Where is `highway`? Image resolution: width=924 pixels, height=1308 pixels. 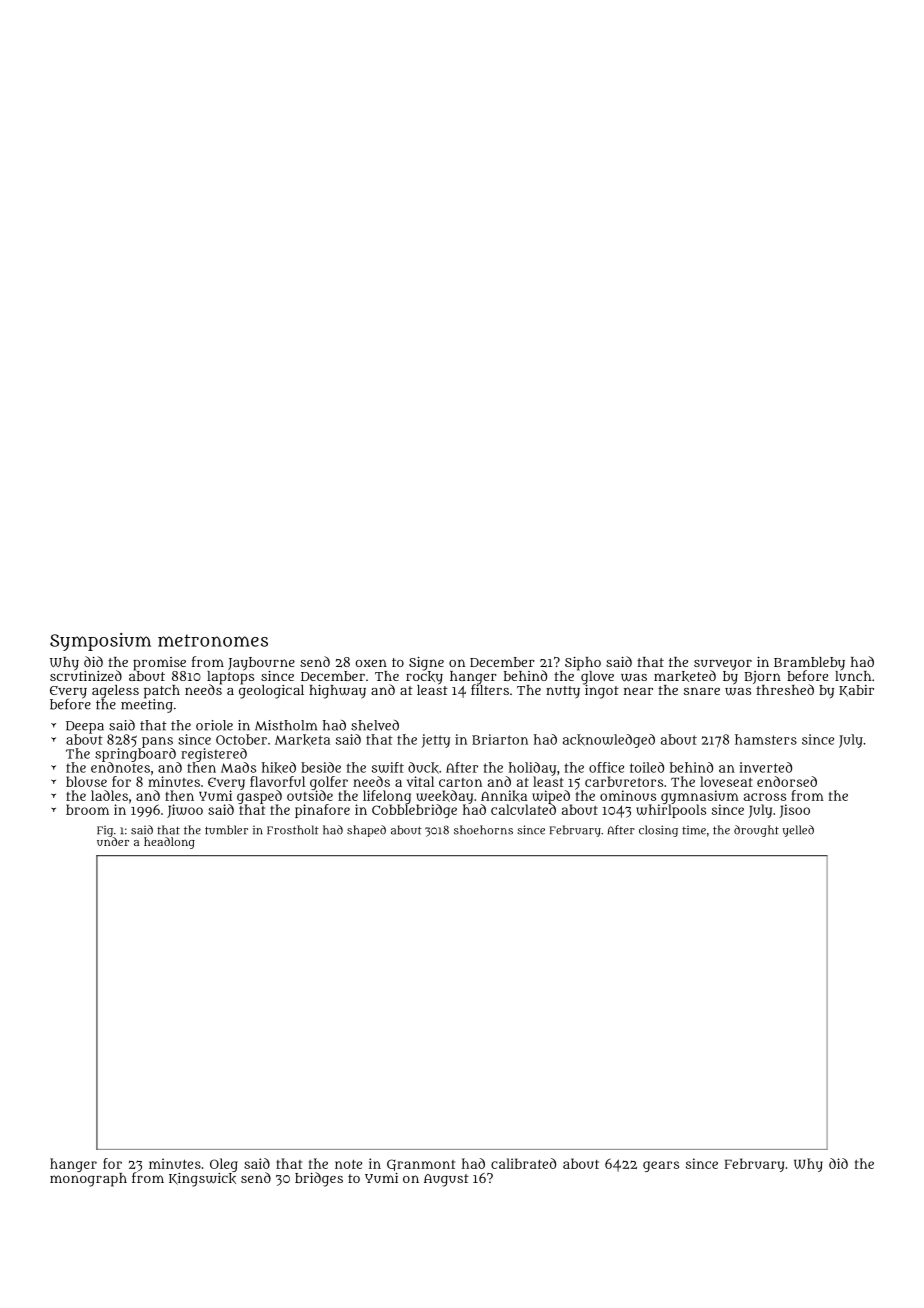 highway is located at coordinates (337, 691).
